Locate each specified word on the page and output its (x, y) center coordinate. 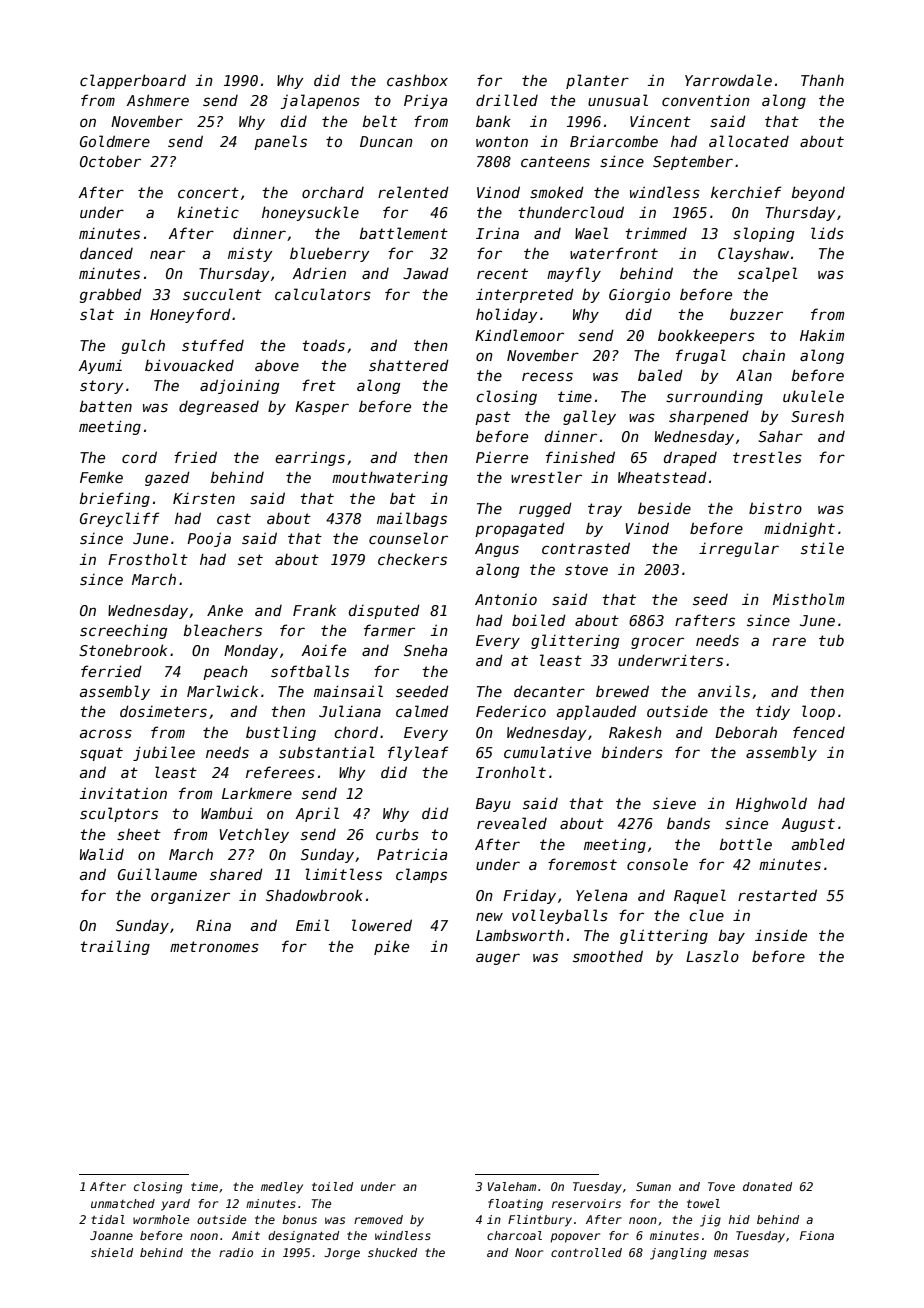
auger (498, 959)
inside (781, 935)
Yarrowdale (728, 80)
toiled (332, 1186)
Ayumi (100, 366)
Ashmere (157, 100)
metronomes (214, 946)
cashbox (417, 80)
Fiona (817, 1235)
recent (502, 273)
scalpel (768, 274)
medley (282, 1188)
